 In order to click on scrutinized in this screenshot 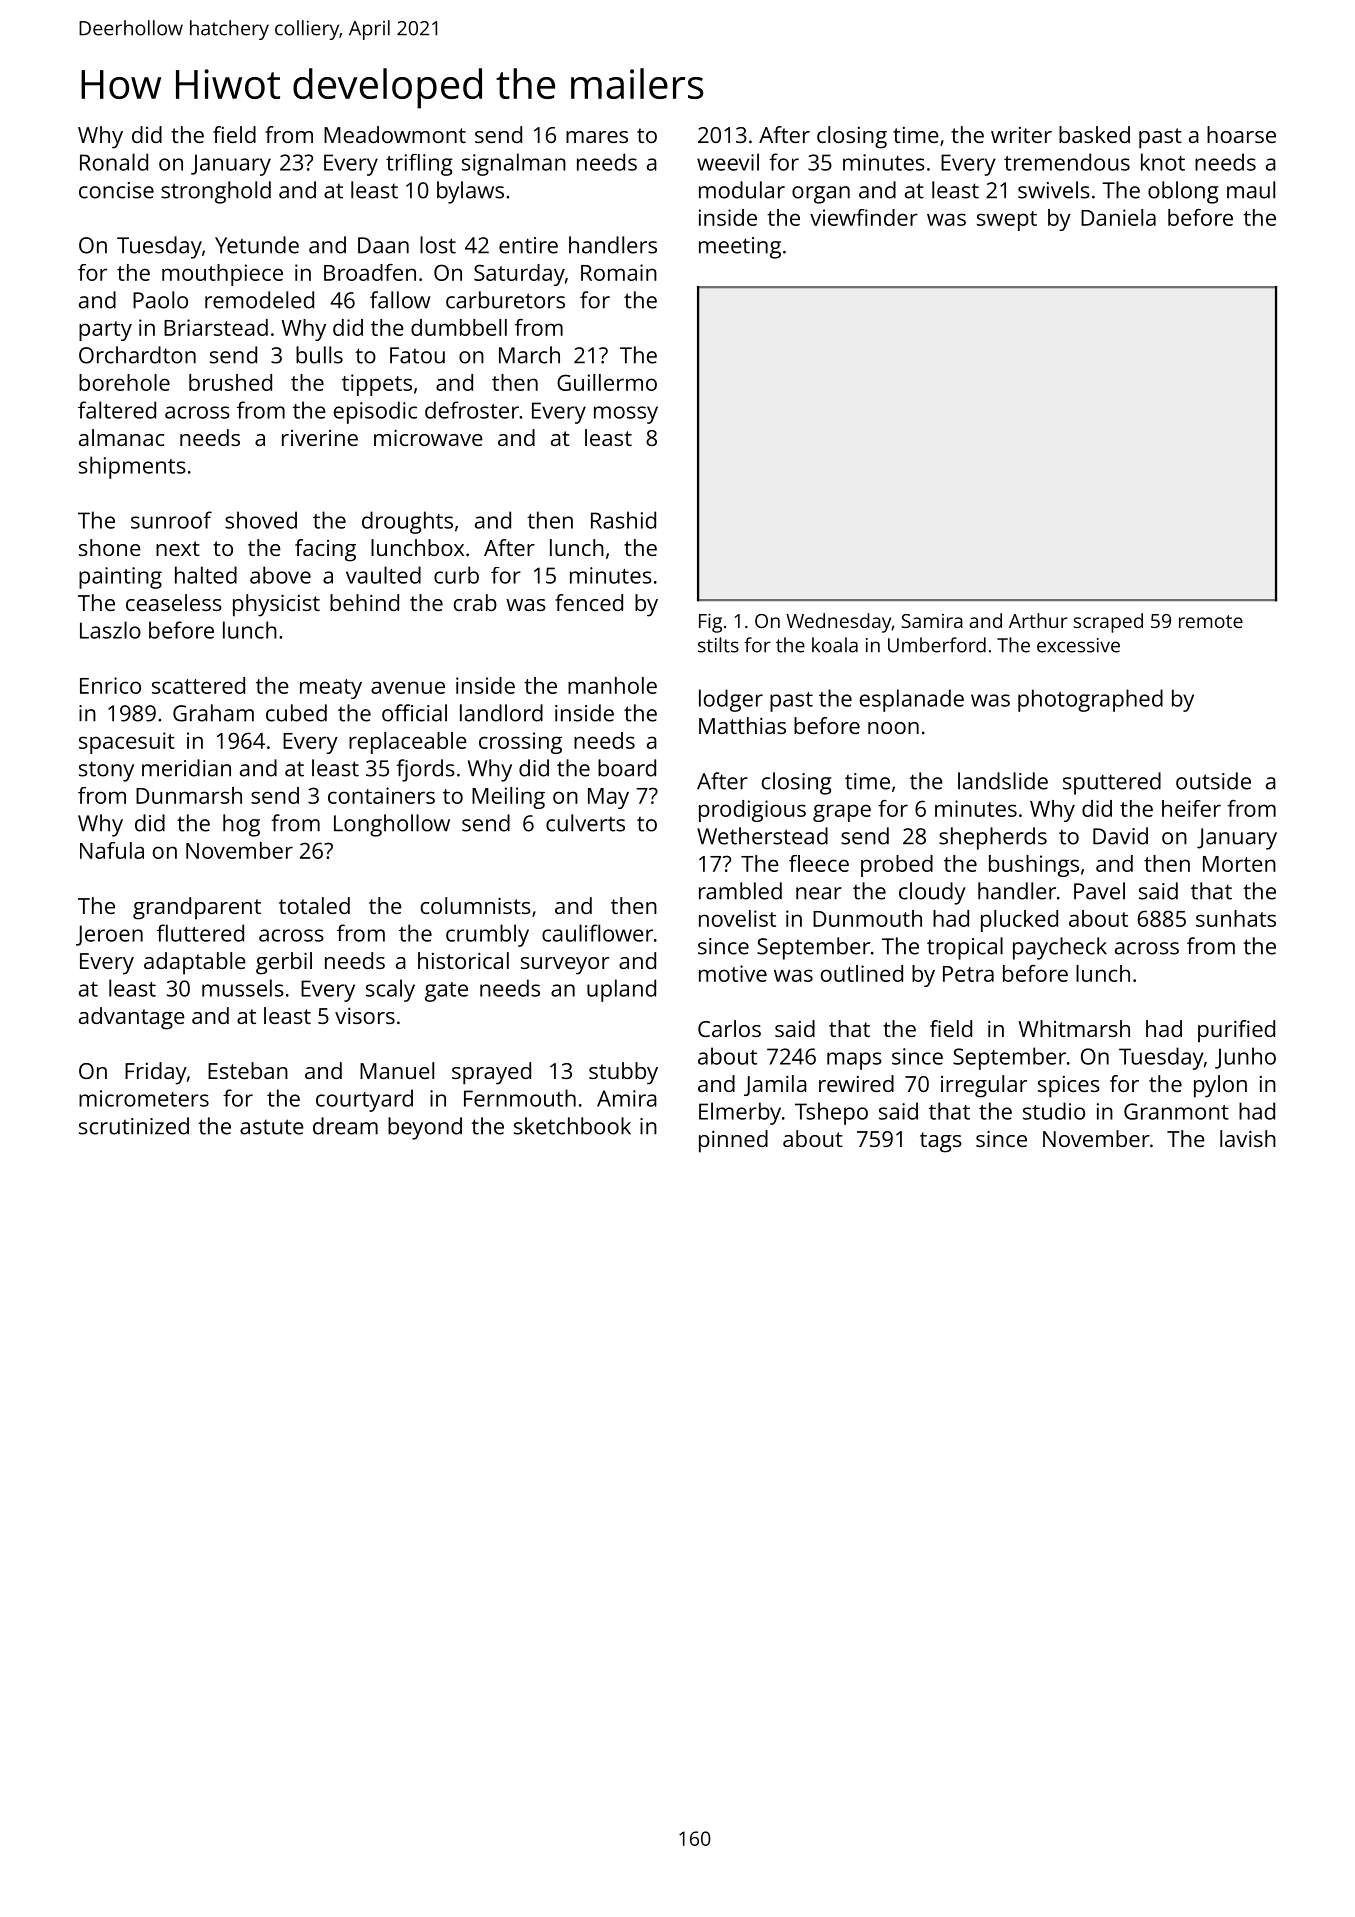, I will do `click(134, 1126)`.
